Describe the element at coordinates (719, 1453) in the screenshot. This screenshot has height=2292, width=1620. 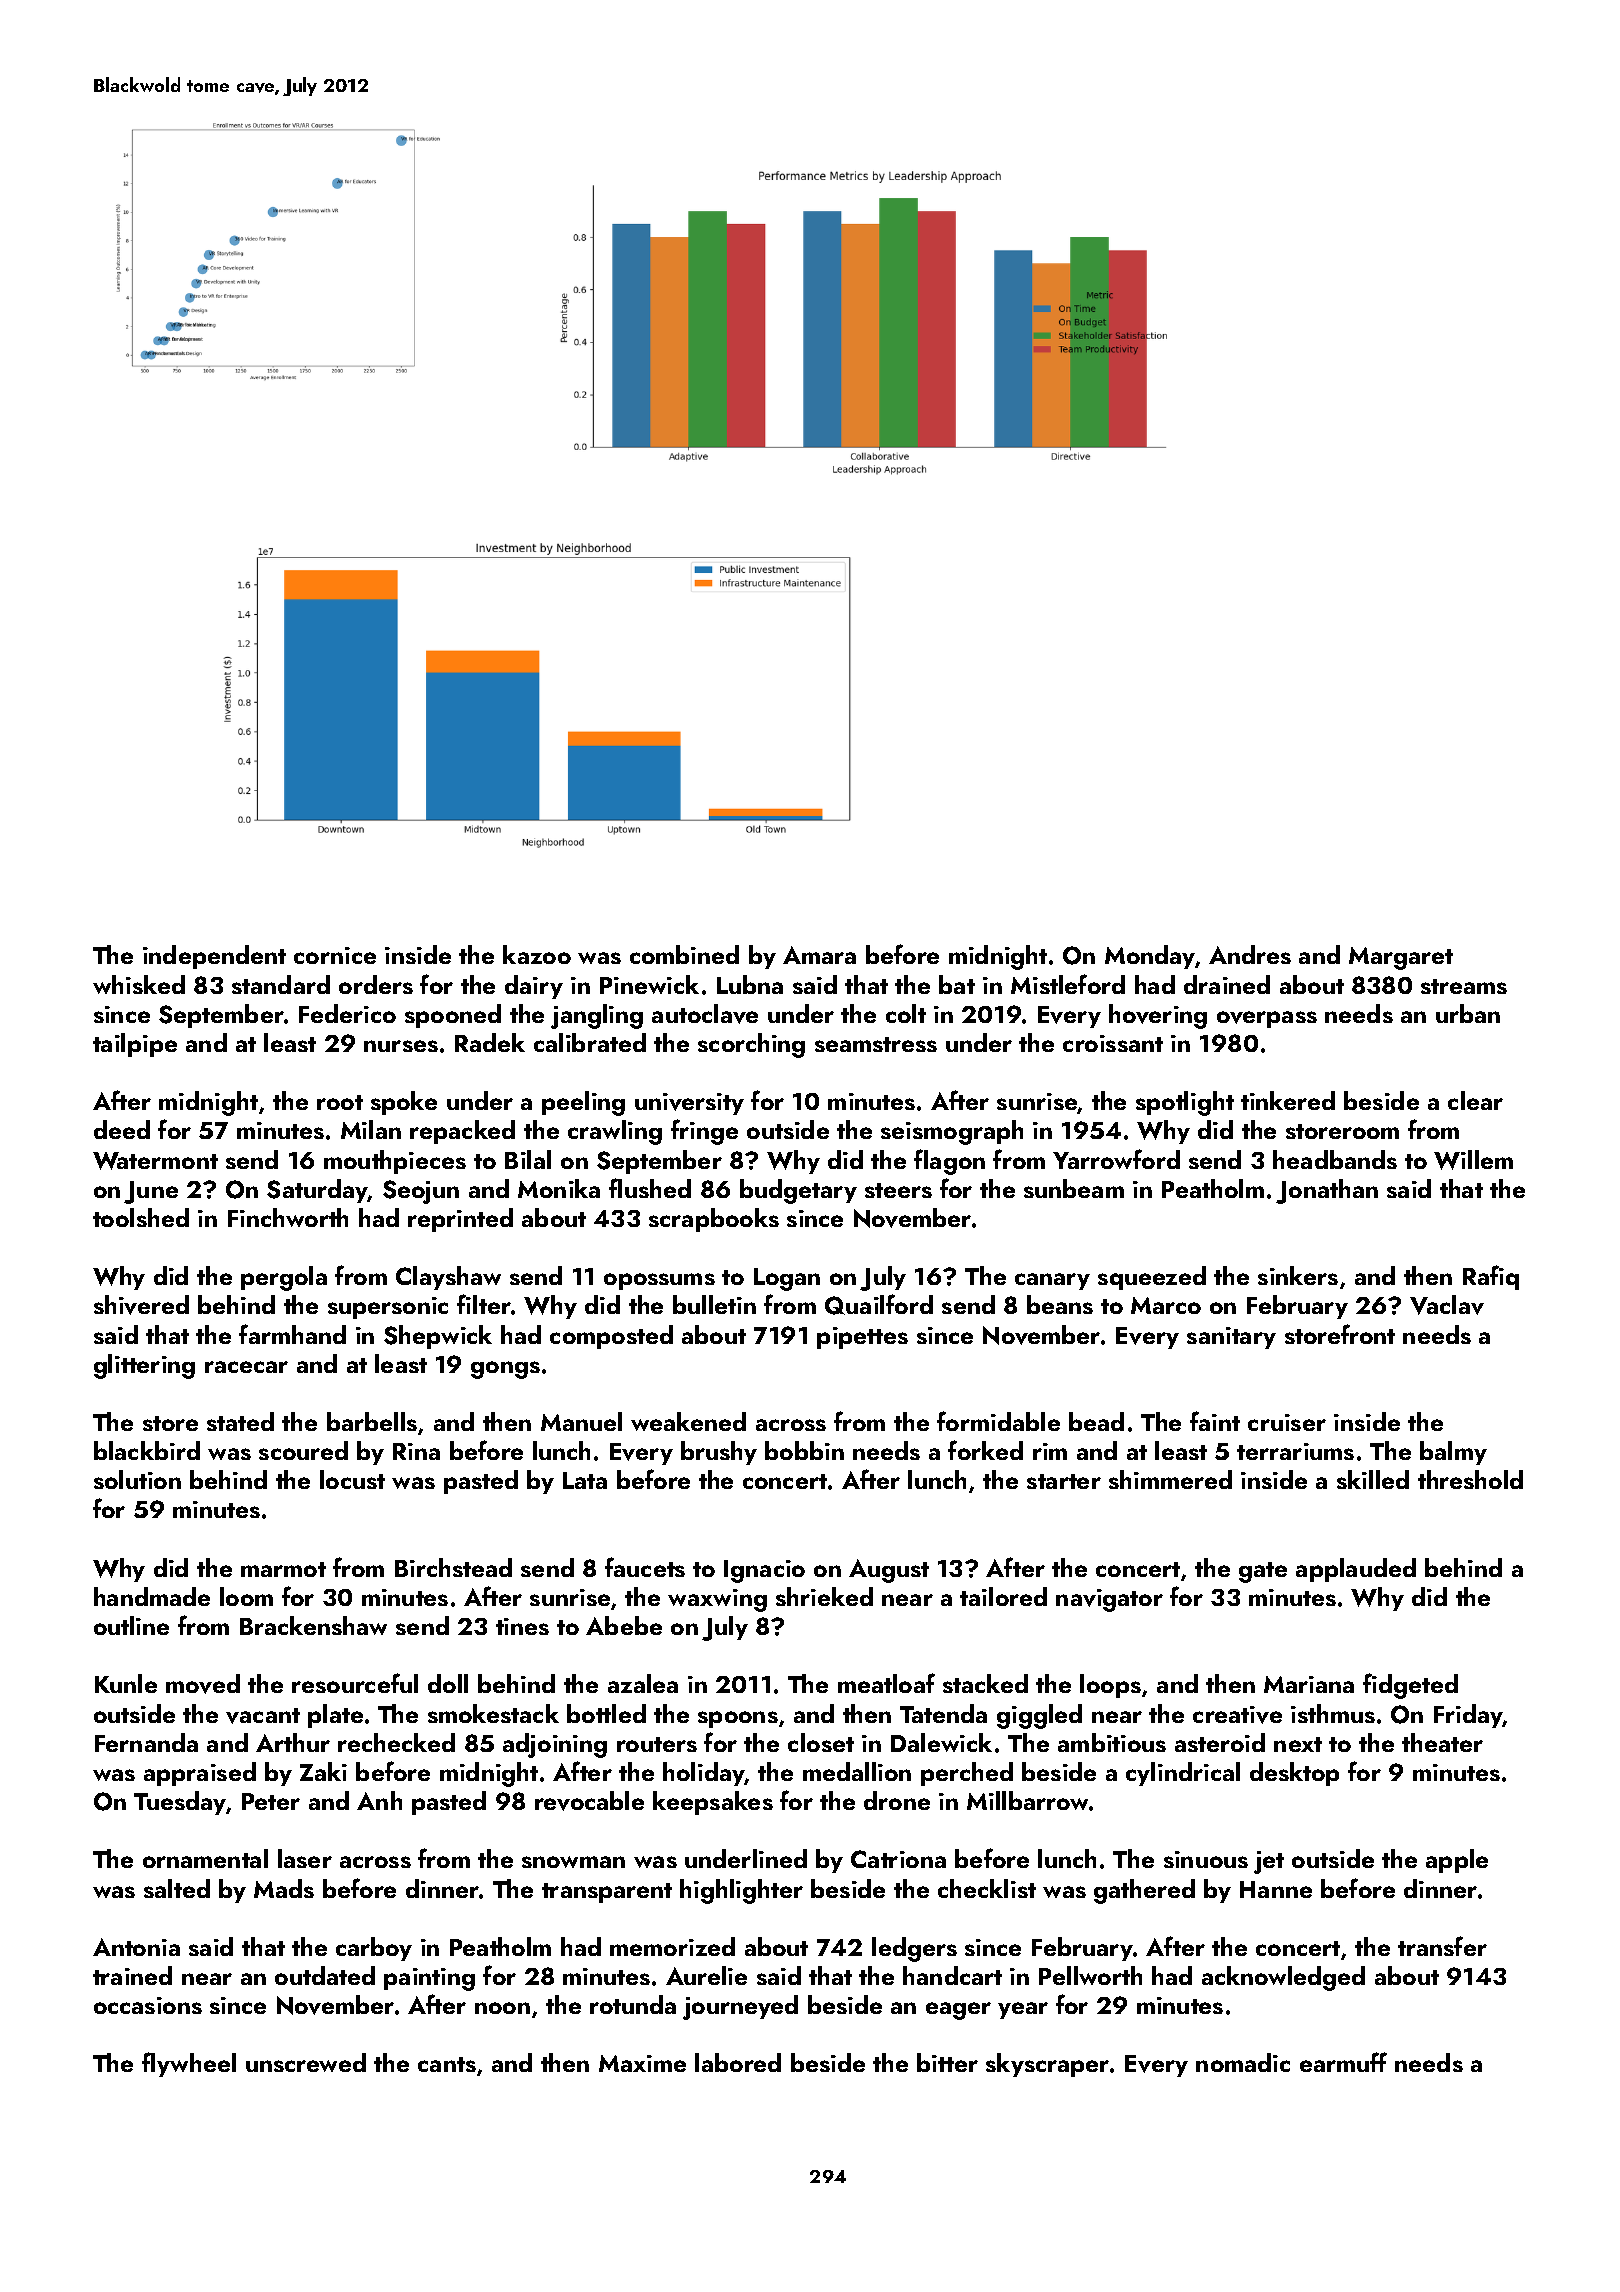
I see `brushy` at that location.
